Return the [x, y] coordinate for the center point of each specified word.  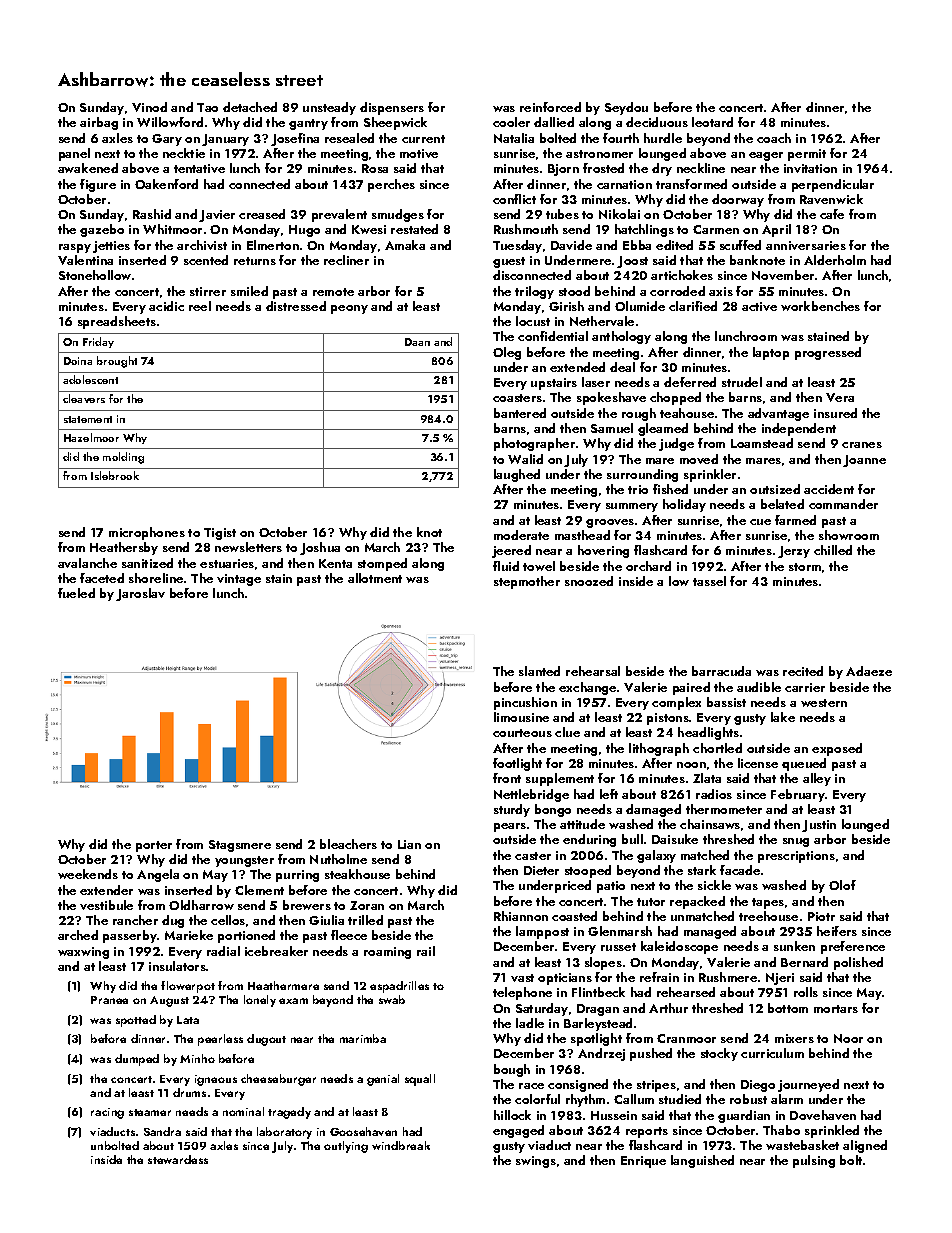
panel [74, 154]
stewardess [178, 1159]
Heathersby [124, 548]
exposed [837, 749]
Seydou [626, 108]
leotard [712, 122]
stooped [588, 871]
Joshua [320, 548]
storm [805, 567]
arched [78, 935]
